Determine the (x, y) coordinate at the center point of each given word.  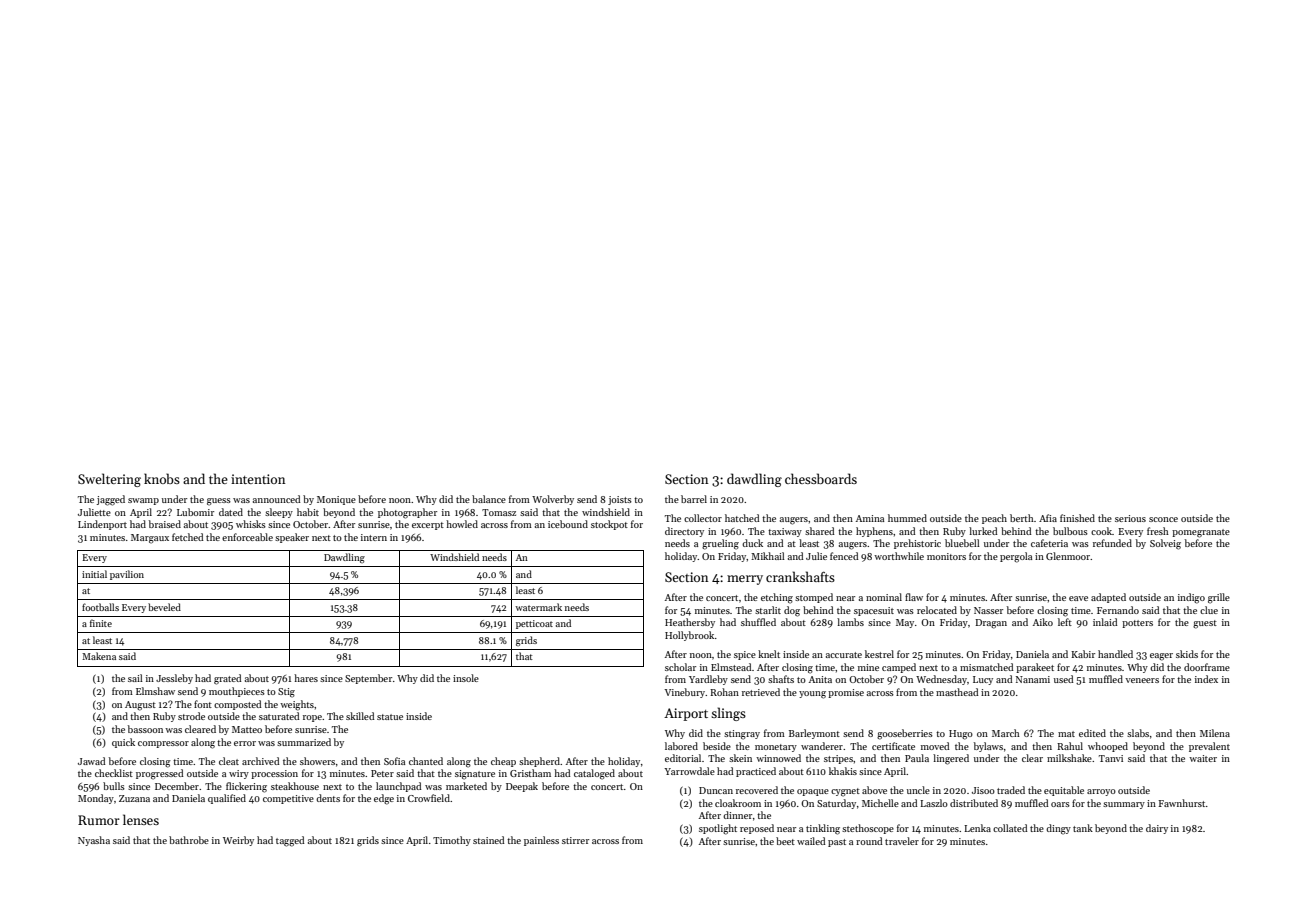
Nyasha (94, 841)
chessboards (821, 478)
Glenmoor (1068, 556)
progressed (160, 774)
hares (306, 678)
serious (1130, 518)
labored (681, 746)
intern (374, 537)
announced (277, 499)
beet (785, 841)
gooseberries (905, 734)
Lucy (983, 680)
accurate (844, 655)
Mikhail (768, 556)
